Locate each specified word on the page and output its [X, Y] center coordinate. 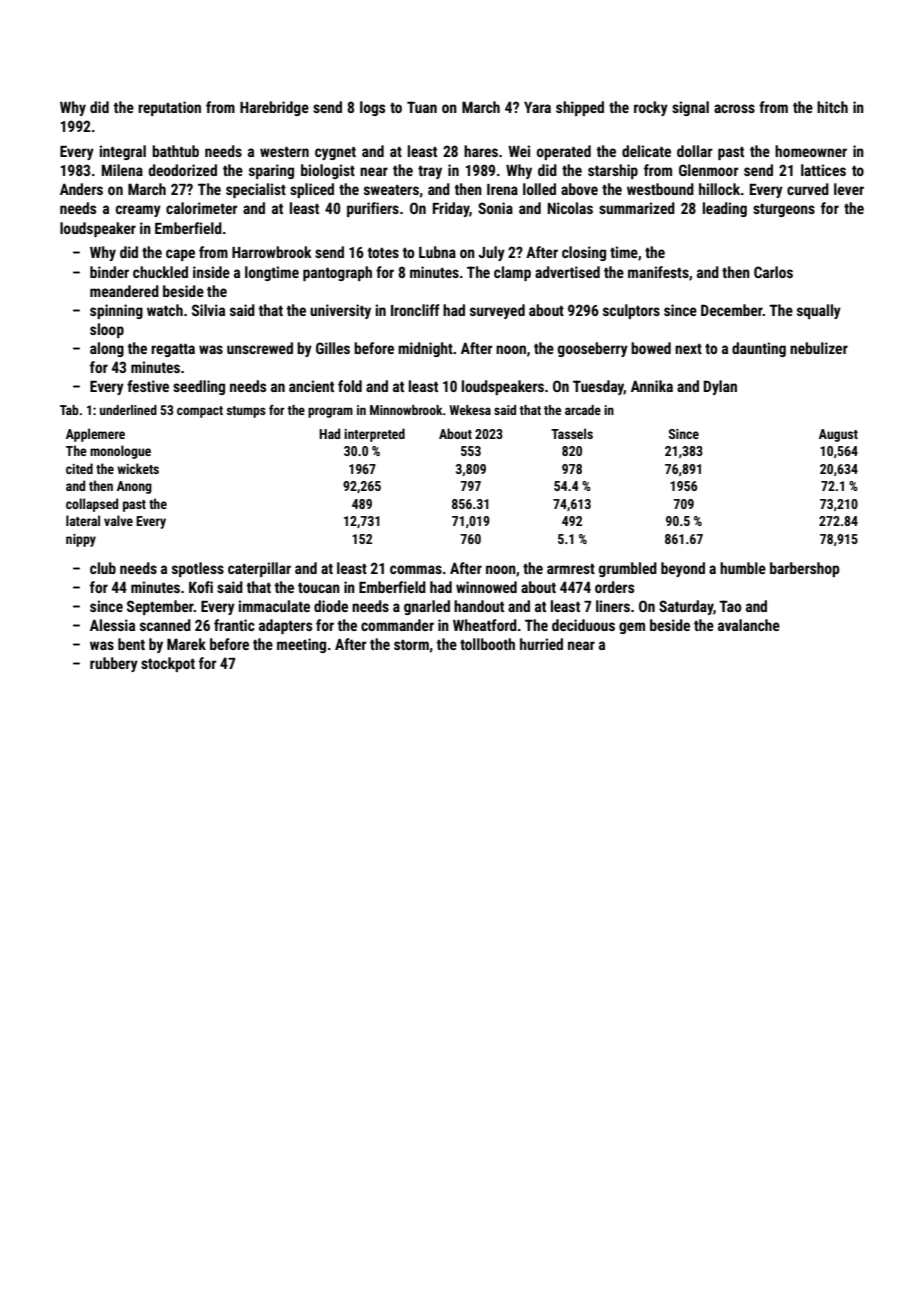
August [838, 435]
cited [79, 468]
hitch [832, 107]
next [688, 349]
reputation [169, 108]
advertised [567, 272]
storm [411, 645]
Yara [537, 107]
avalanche [749, 625]
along [107, 349]
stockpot [168, 664]
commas [416, 569]
